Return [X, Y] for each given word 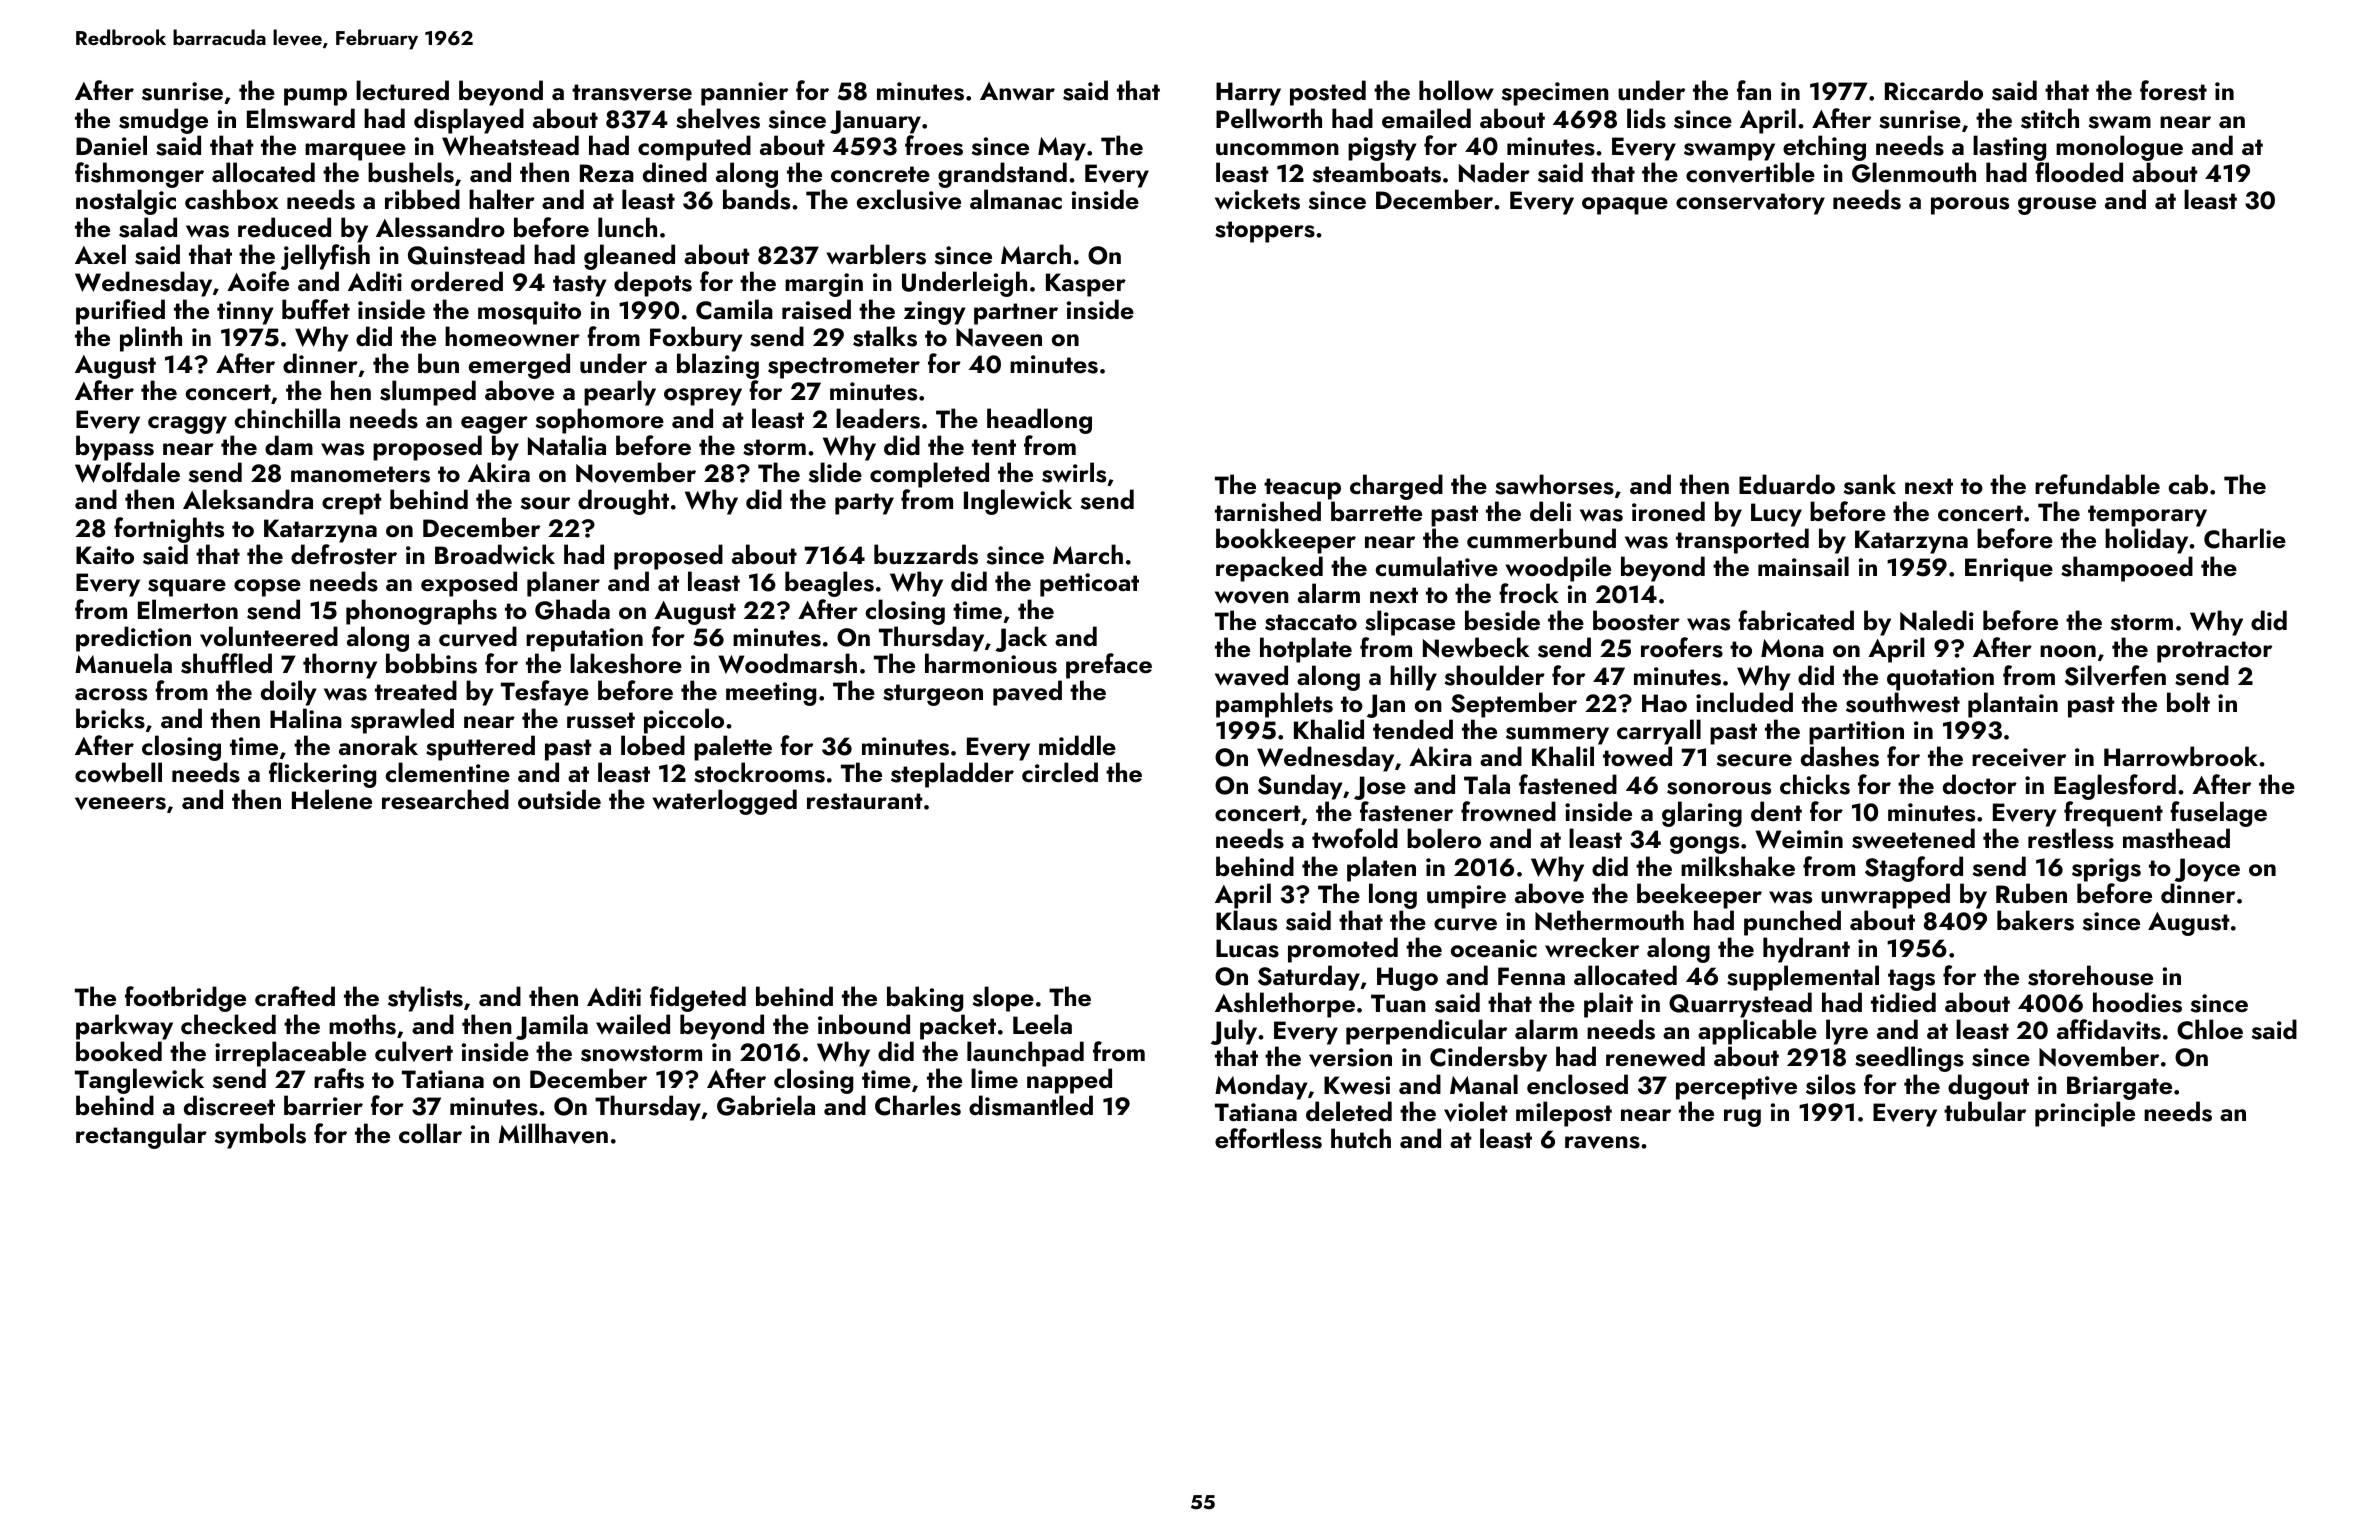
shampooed [2127, 569]
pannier [744, 94]
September [1514, 705]
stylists [425, 999]
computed [694, 148]
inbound [864, 1024]
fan [1754, 90]
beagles [829, 584]
